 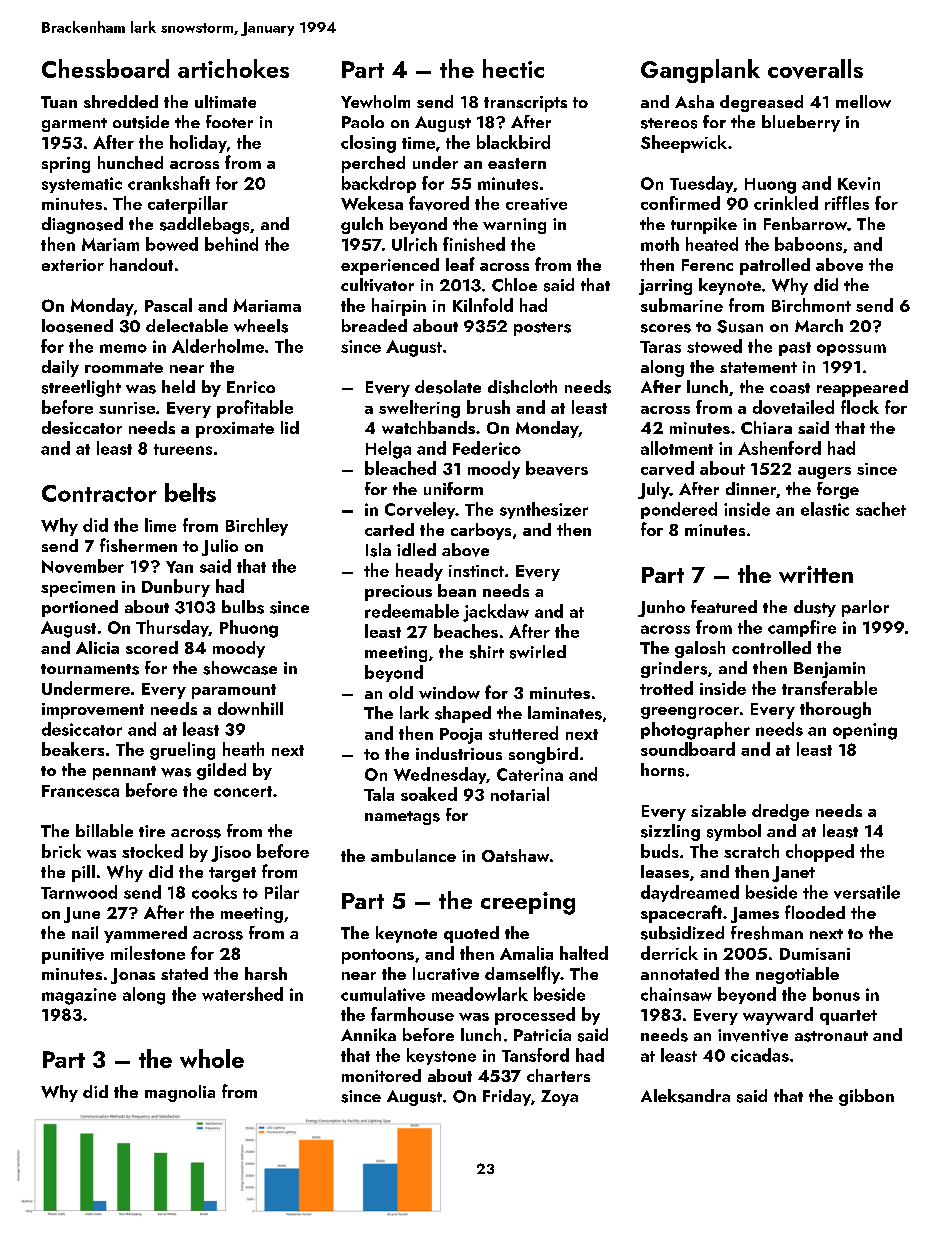 What do you see at coordinates (93, 711) in the page?
I see `improvement` at bounding box center [93, 711].
